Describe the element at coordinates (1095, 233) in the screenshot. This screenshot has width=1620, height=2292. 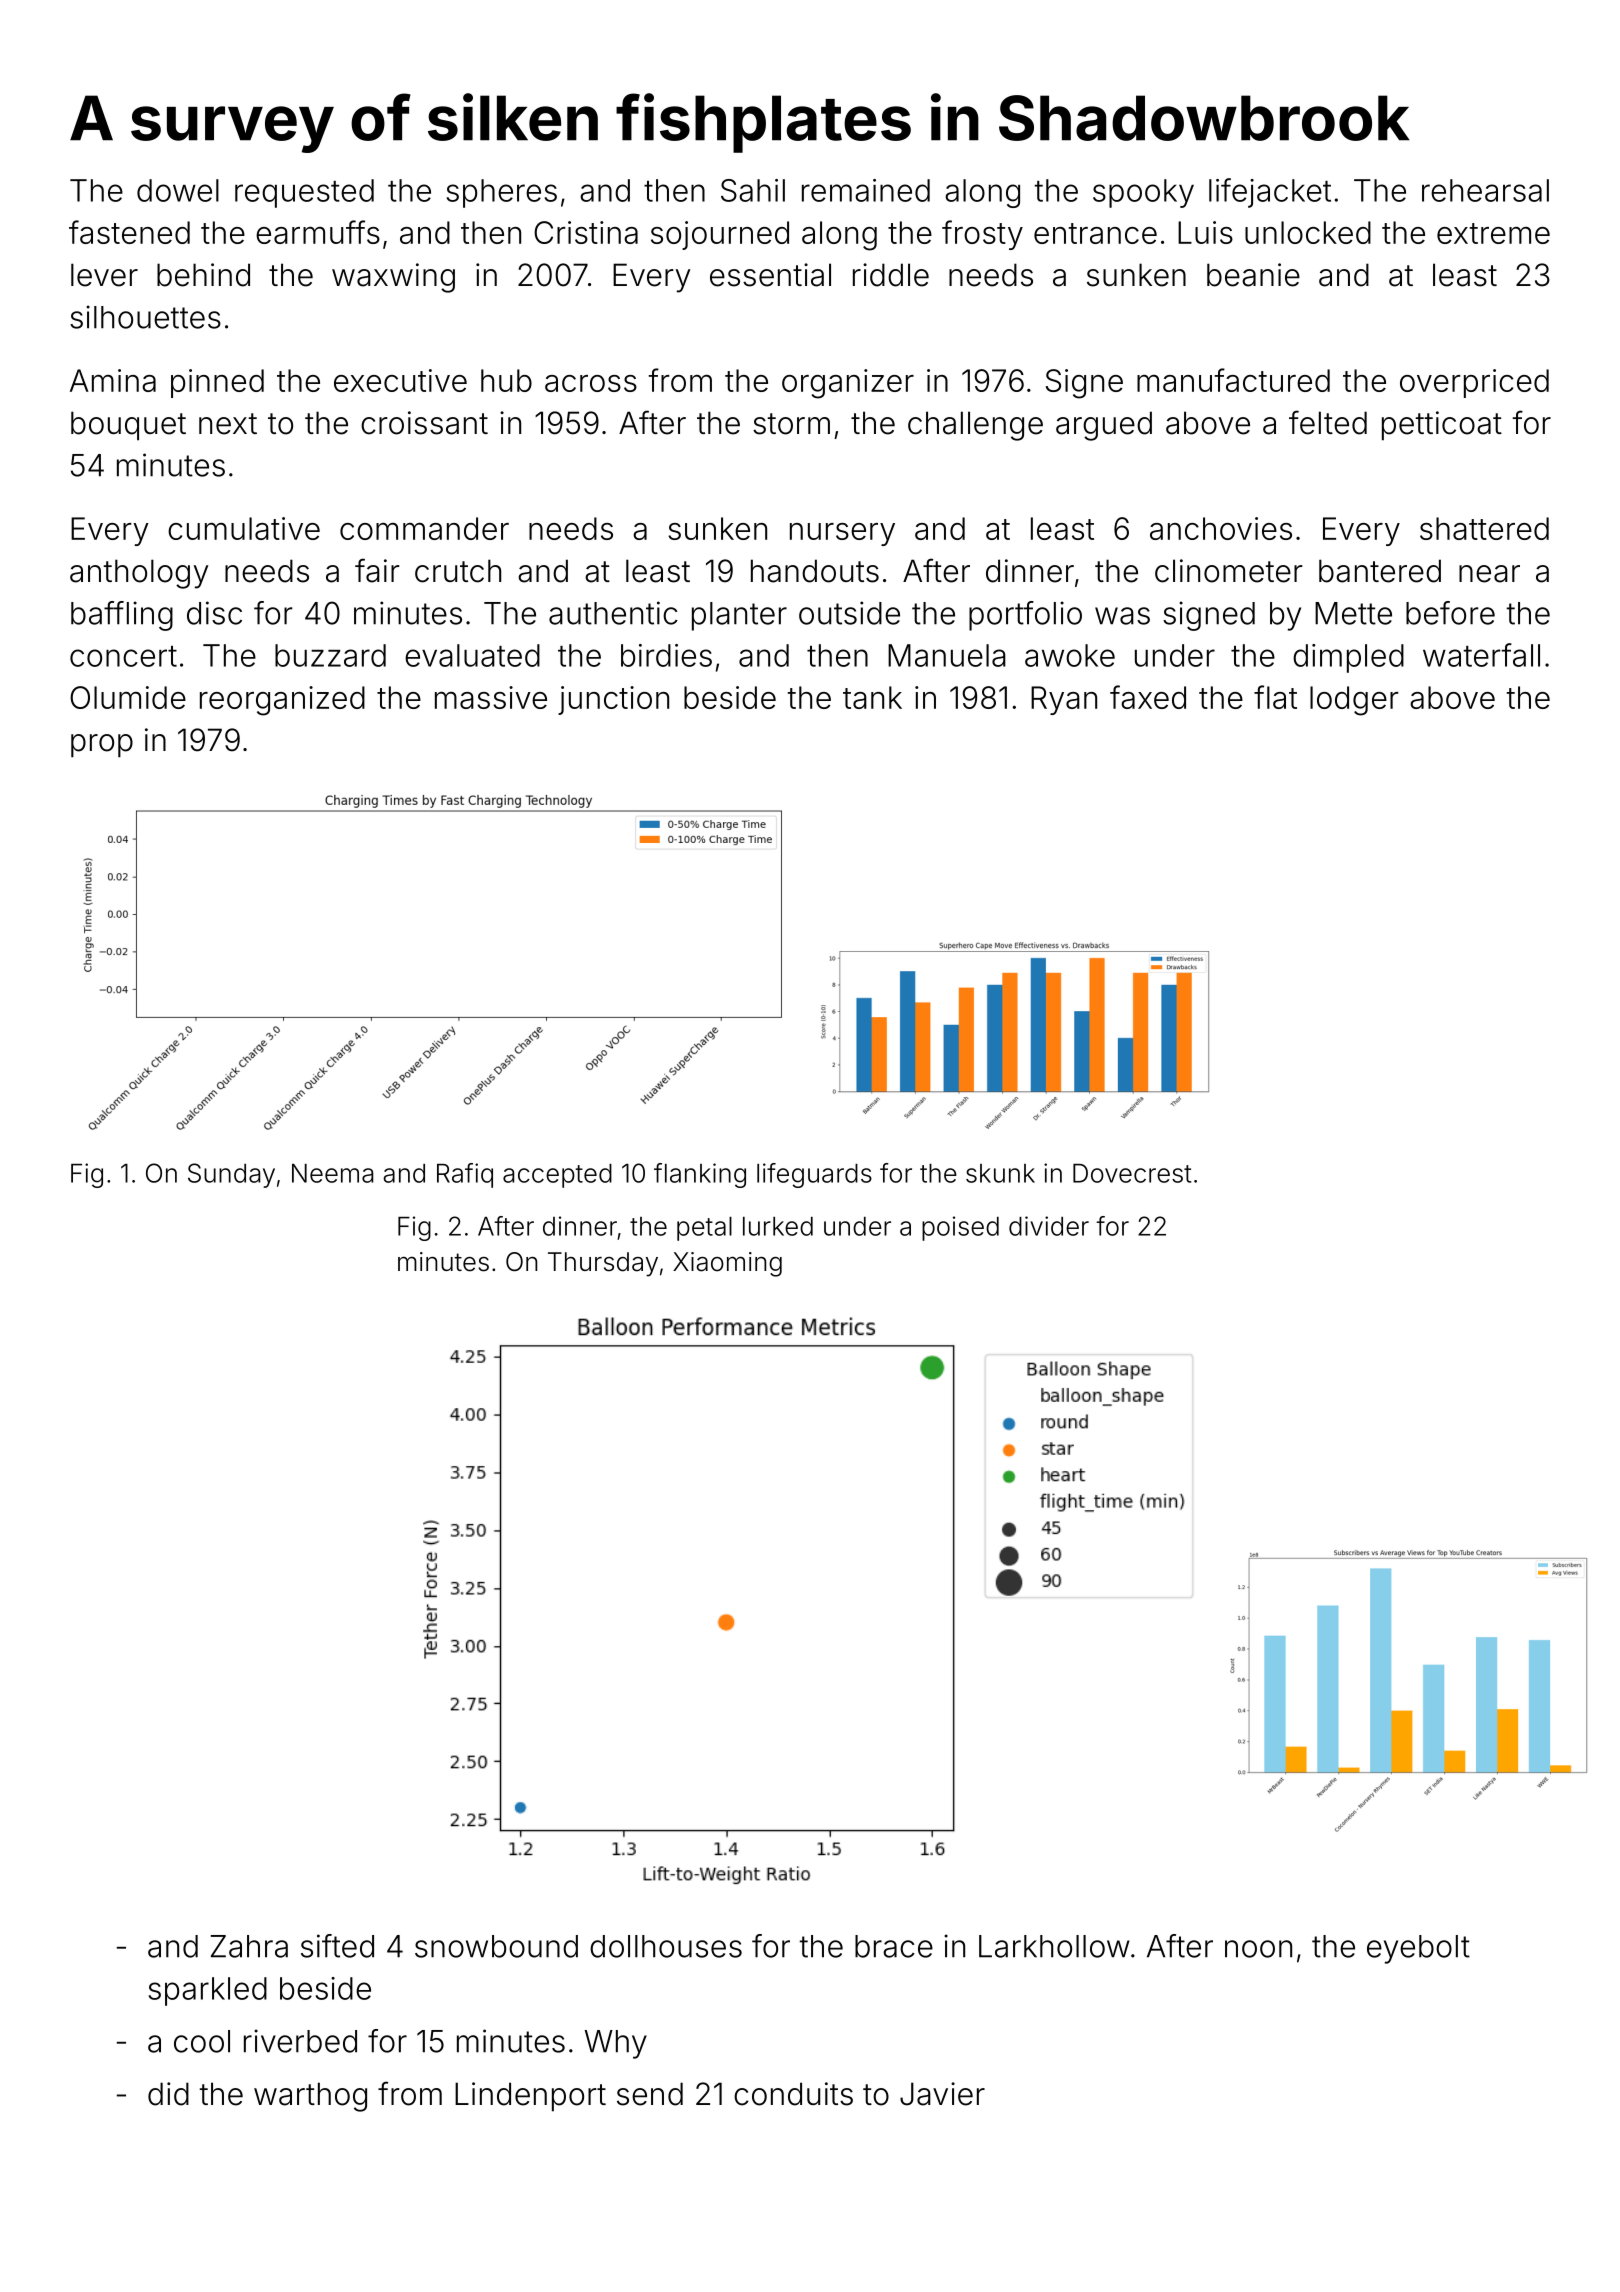
I see `entrance` at that location.
